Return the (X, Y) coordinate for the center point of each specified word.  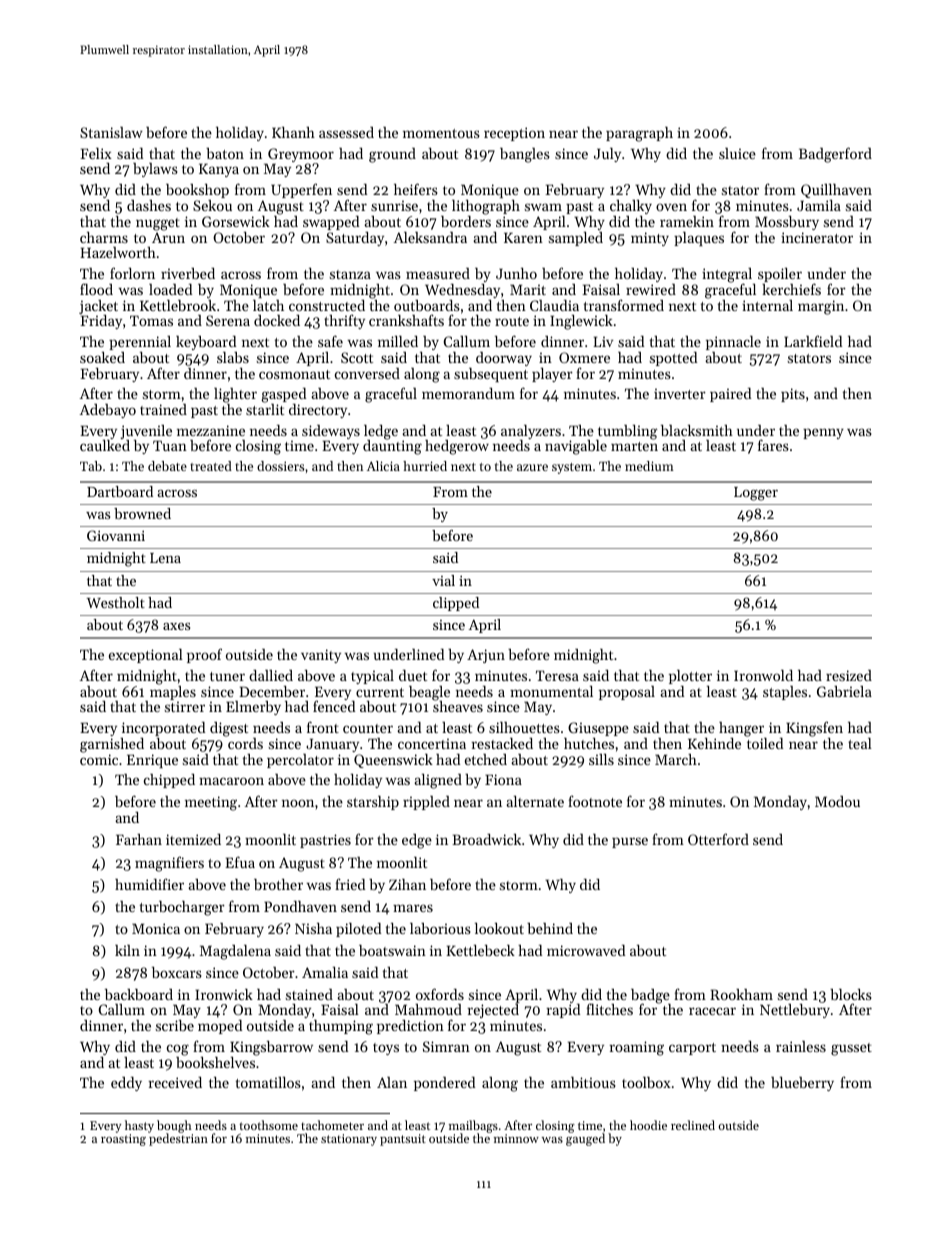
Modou (837, 801)
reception (514, 134)
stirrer (185, 706)
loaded (170, 289)
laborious (440, 928)
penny (823, 433)
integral (727, 275)
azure (532, 467)
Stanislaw (111, 132)
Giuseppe (598, 729)
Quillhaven (836, 191)
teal (860, 743)
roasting (123, 1140)
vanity (321, 656)
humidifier (149, 884)
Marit (528, 289)
